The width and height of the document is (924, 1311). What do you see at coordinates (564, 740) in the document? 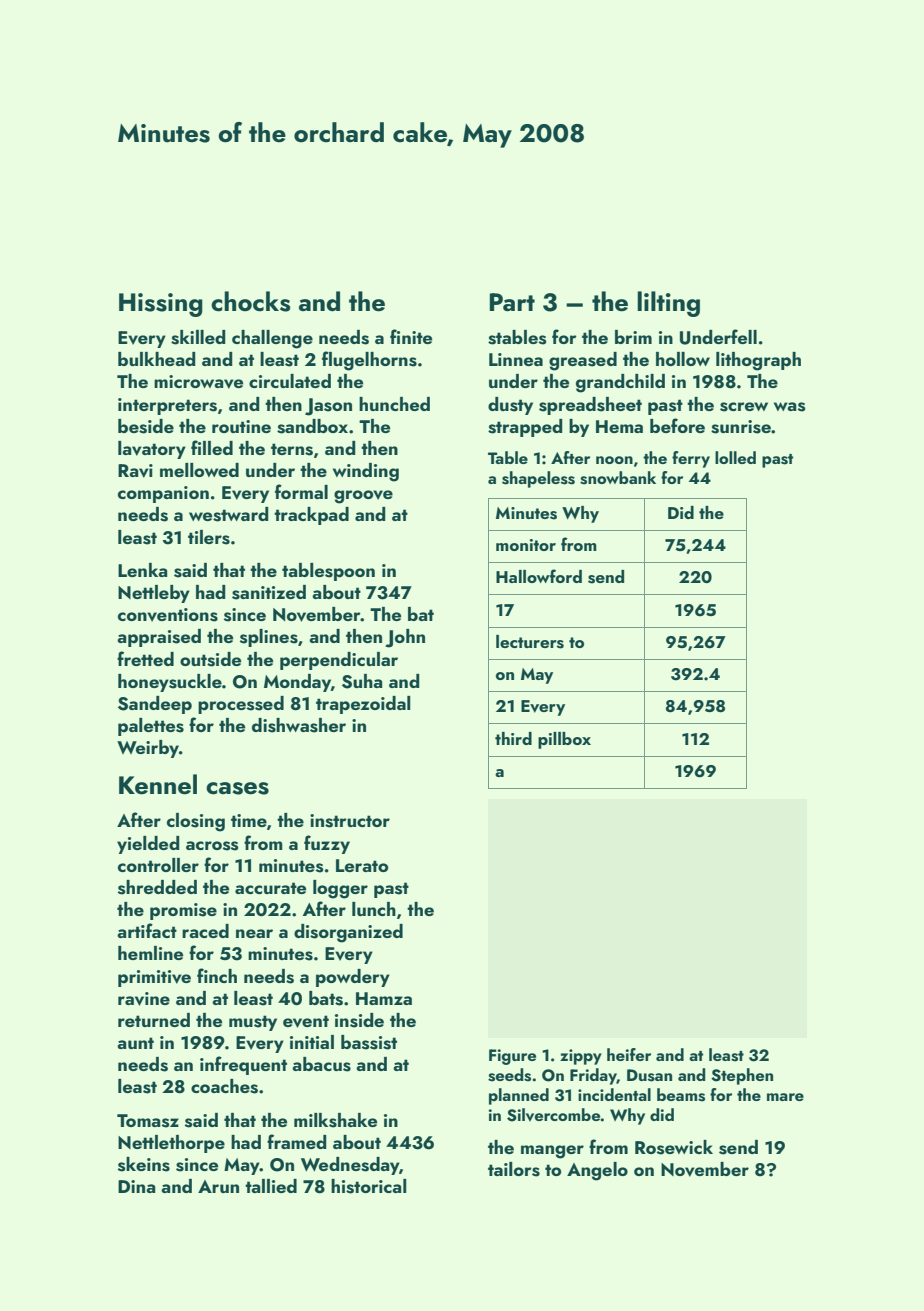
I see `pillbox` at bounding box center [564, 740].
